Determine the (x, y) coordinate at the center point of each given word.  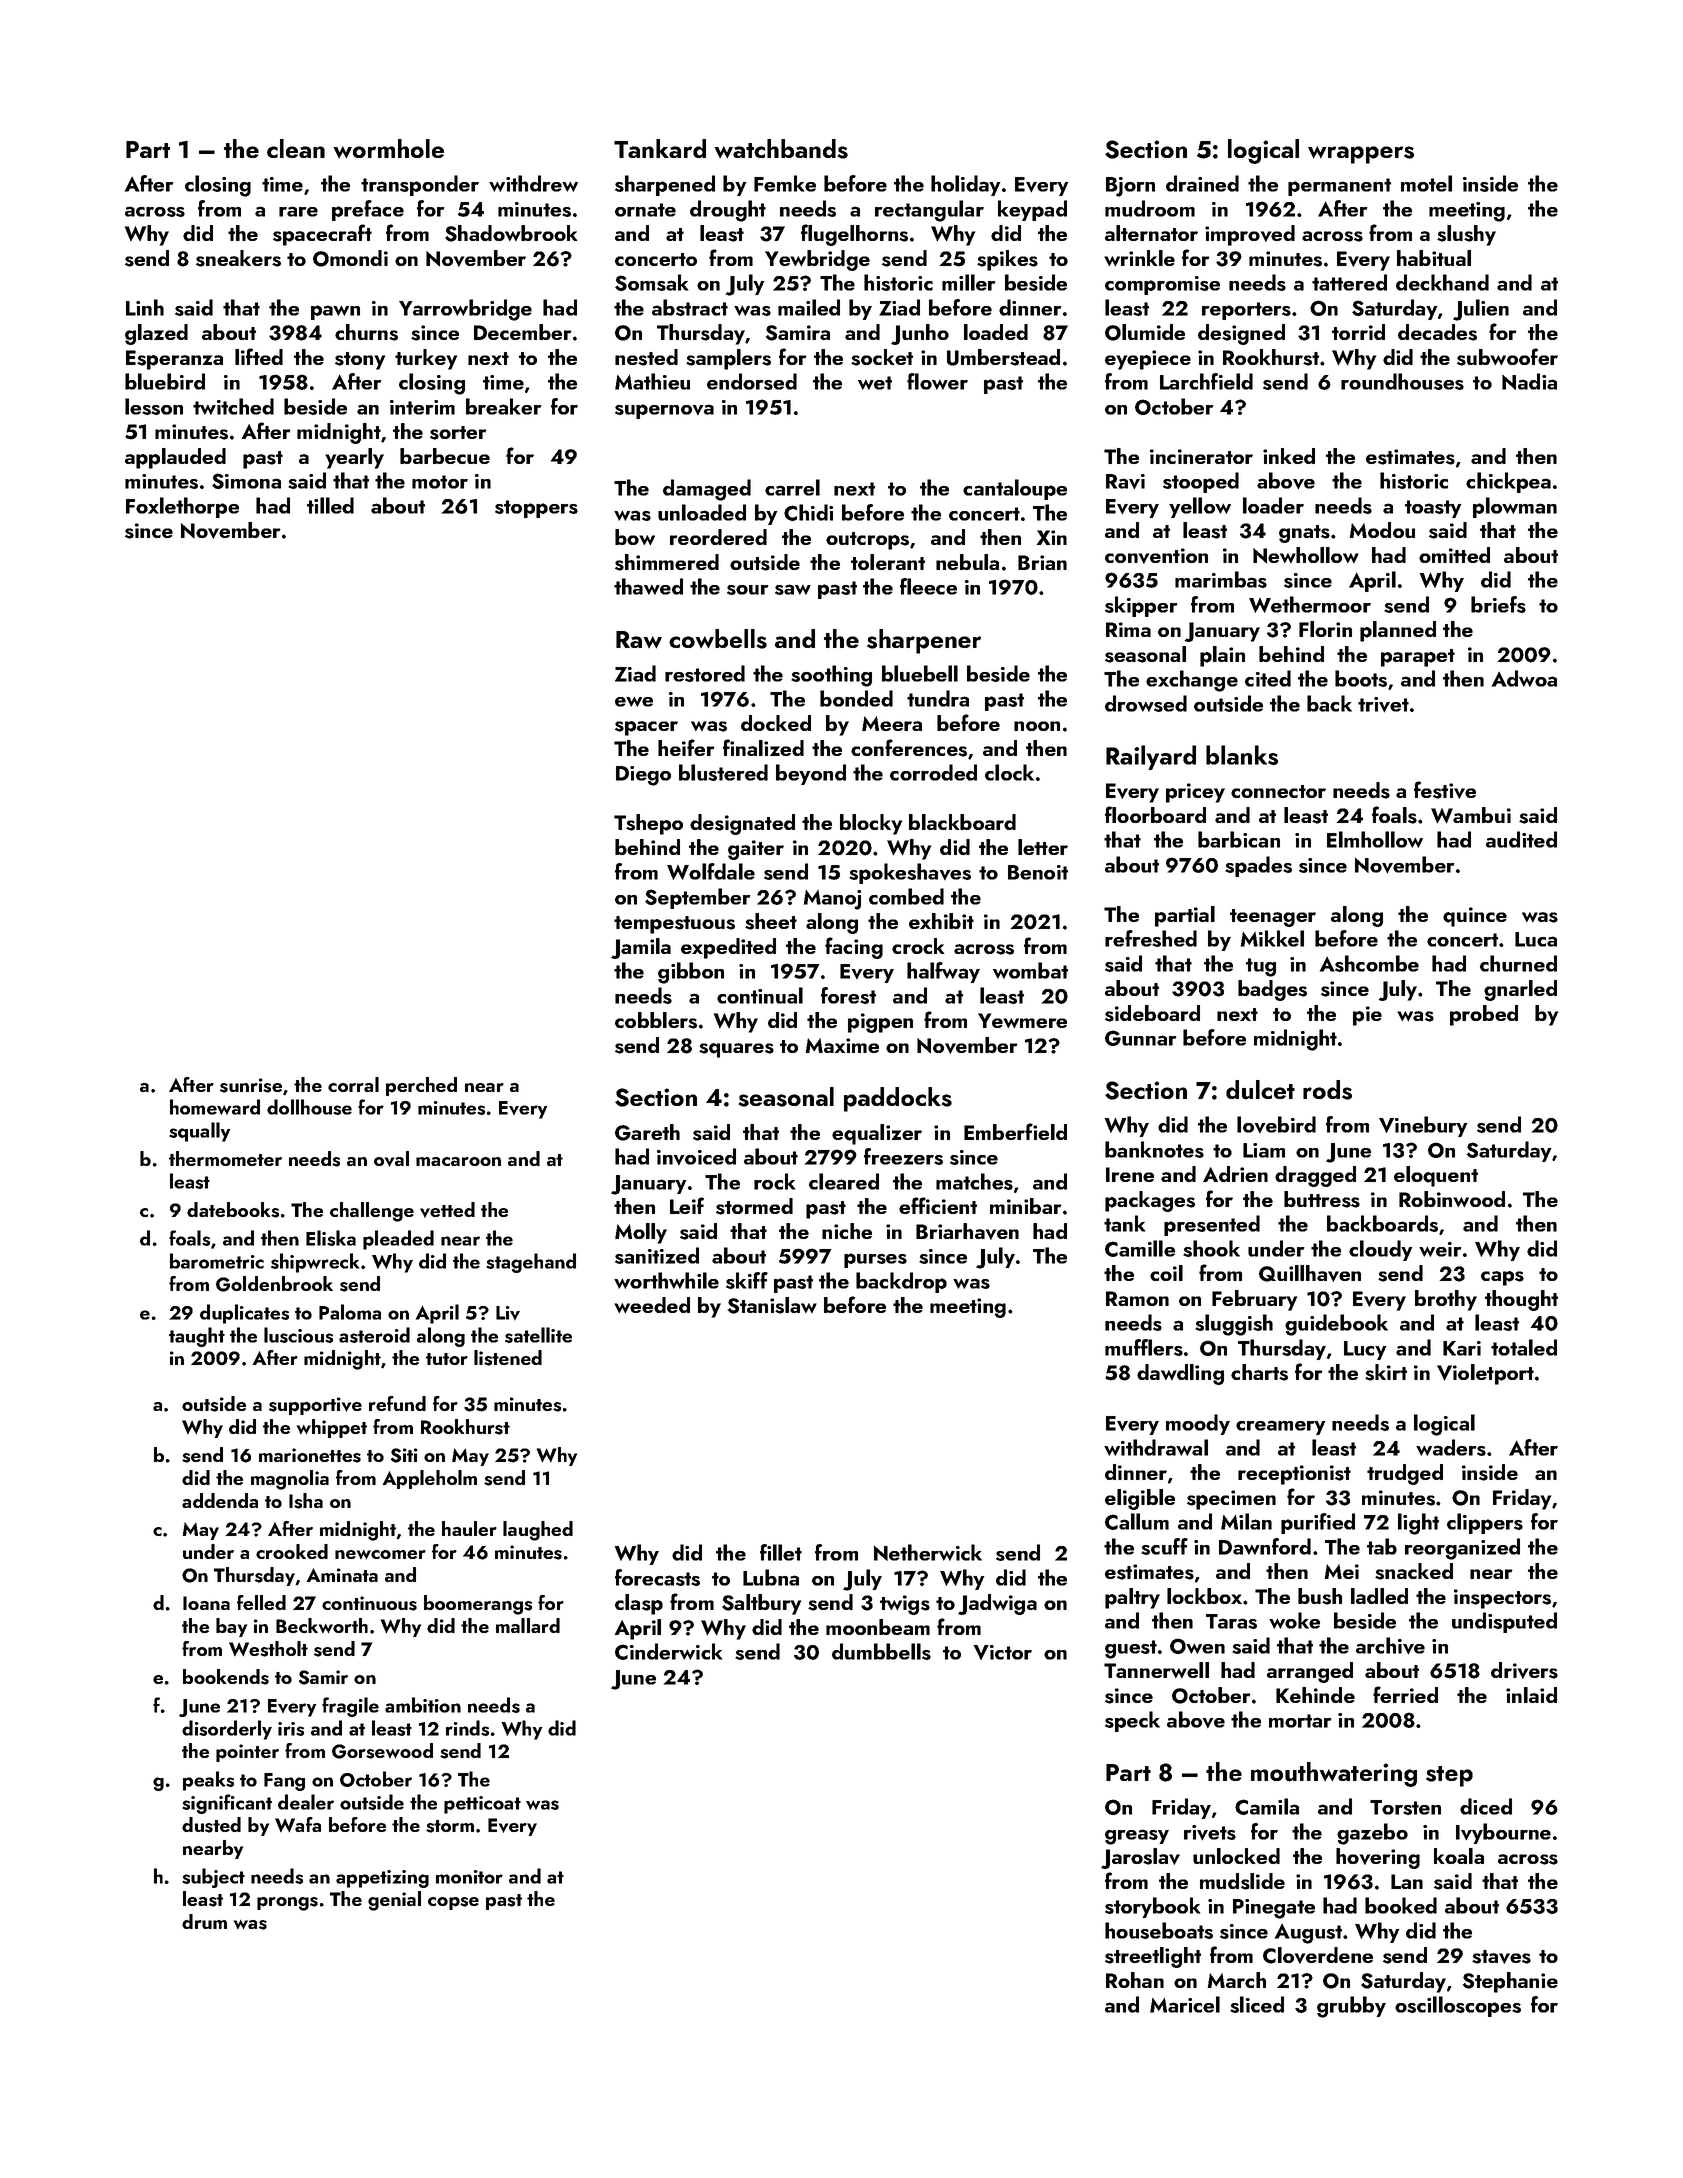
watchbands (781, 149)
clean (296, 148)
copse (453, 1903)
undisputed (1504, 1622)
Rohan (1135, 1980)
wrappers (1361, 155)
